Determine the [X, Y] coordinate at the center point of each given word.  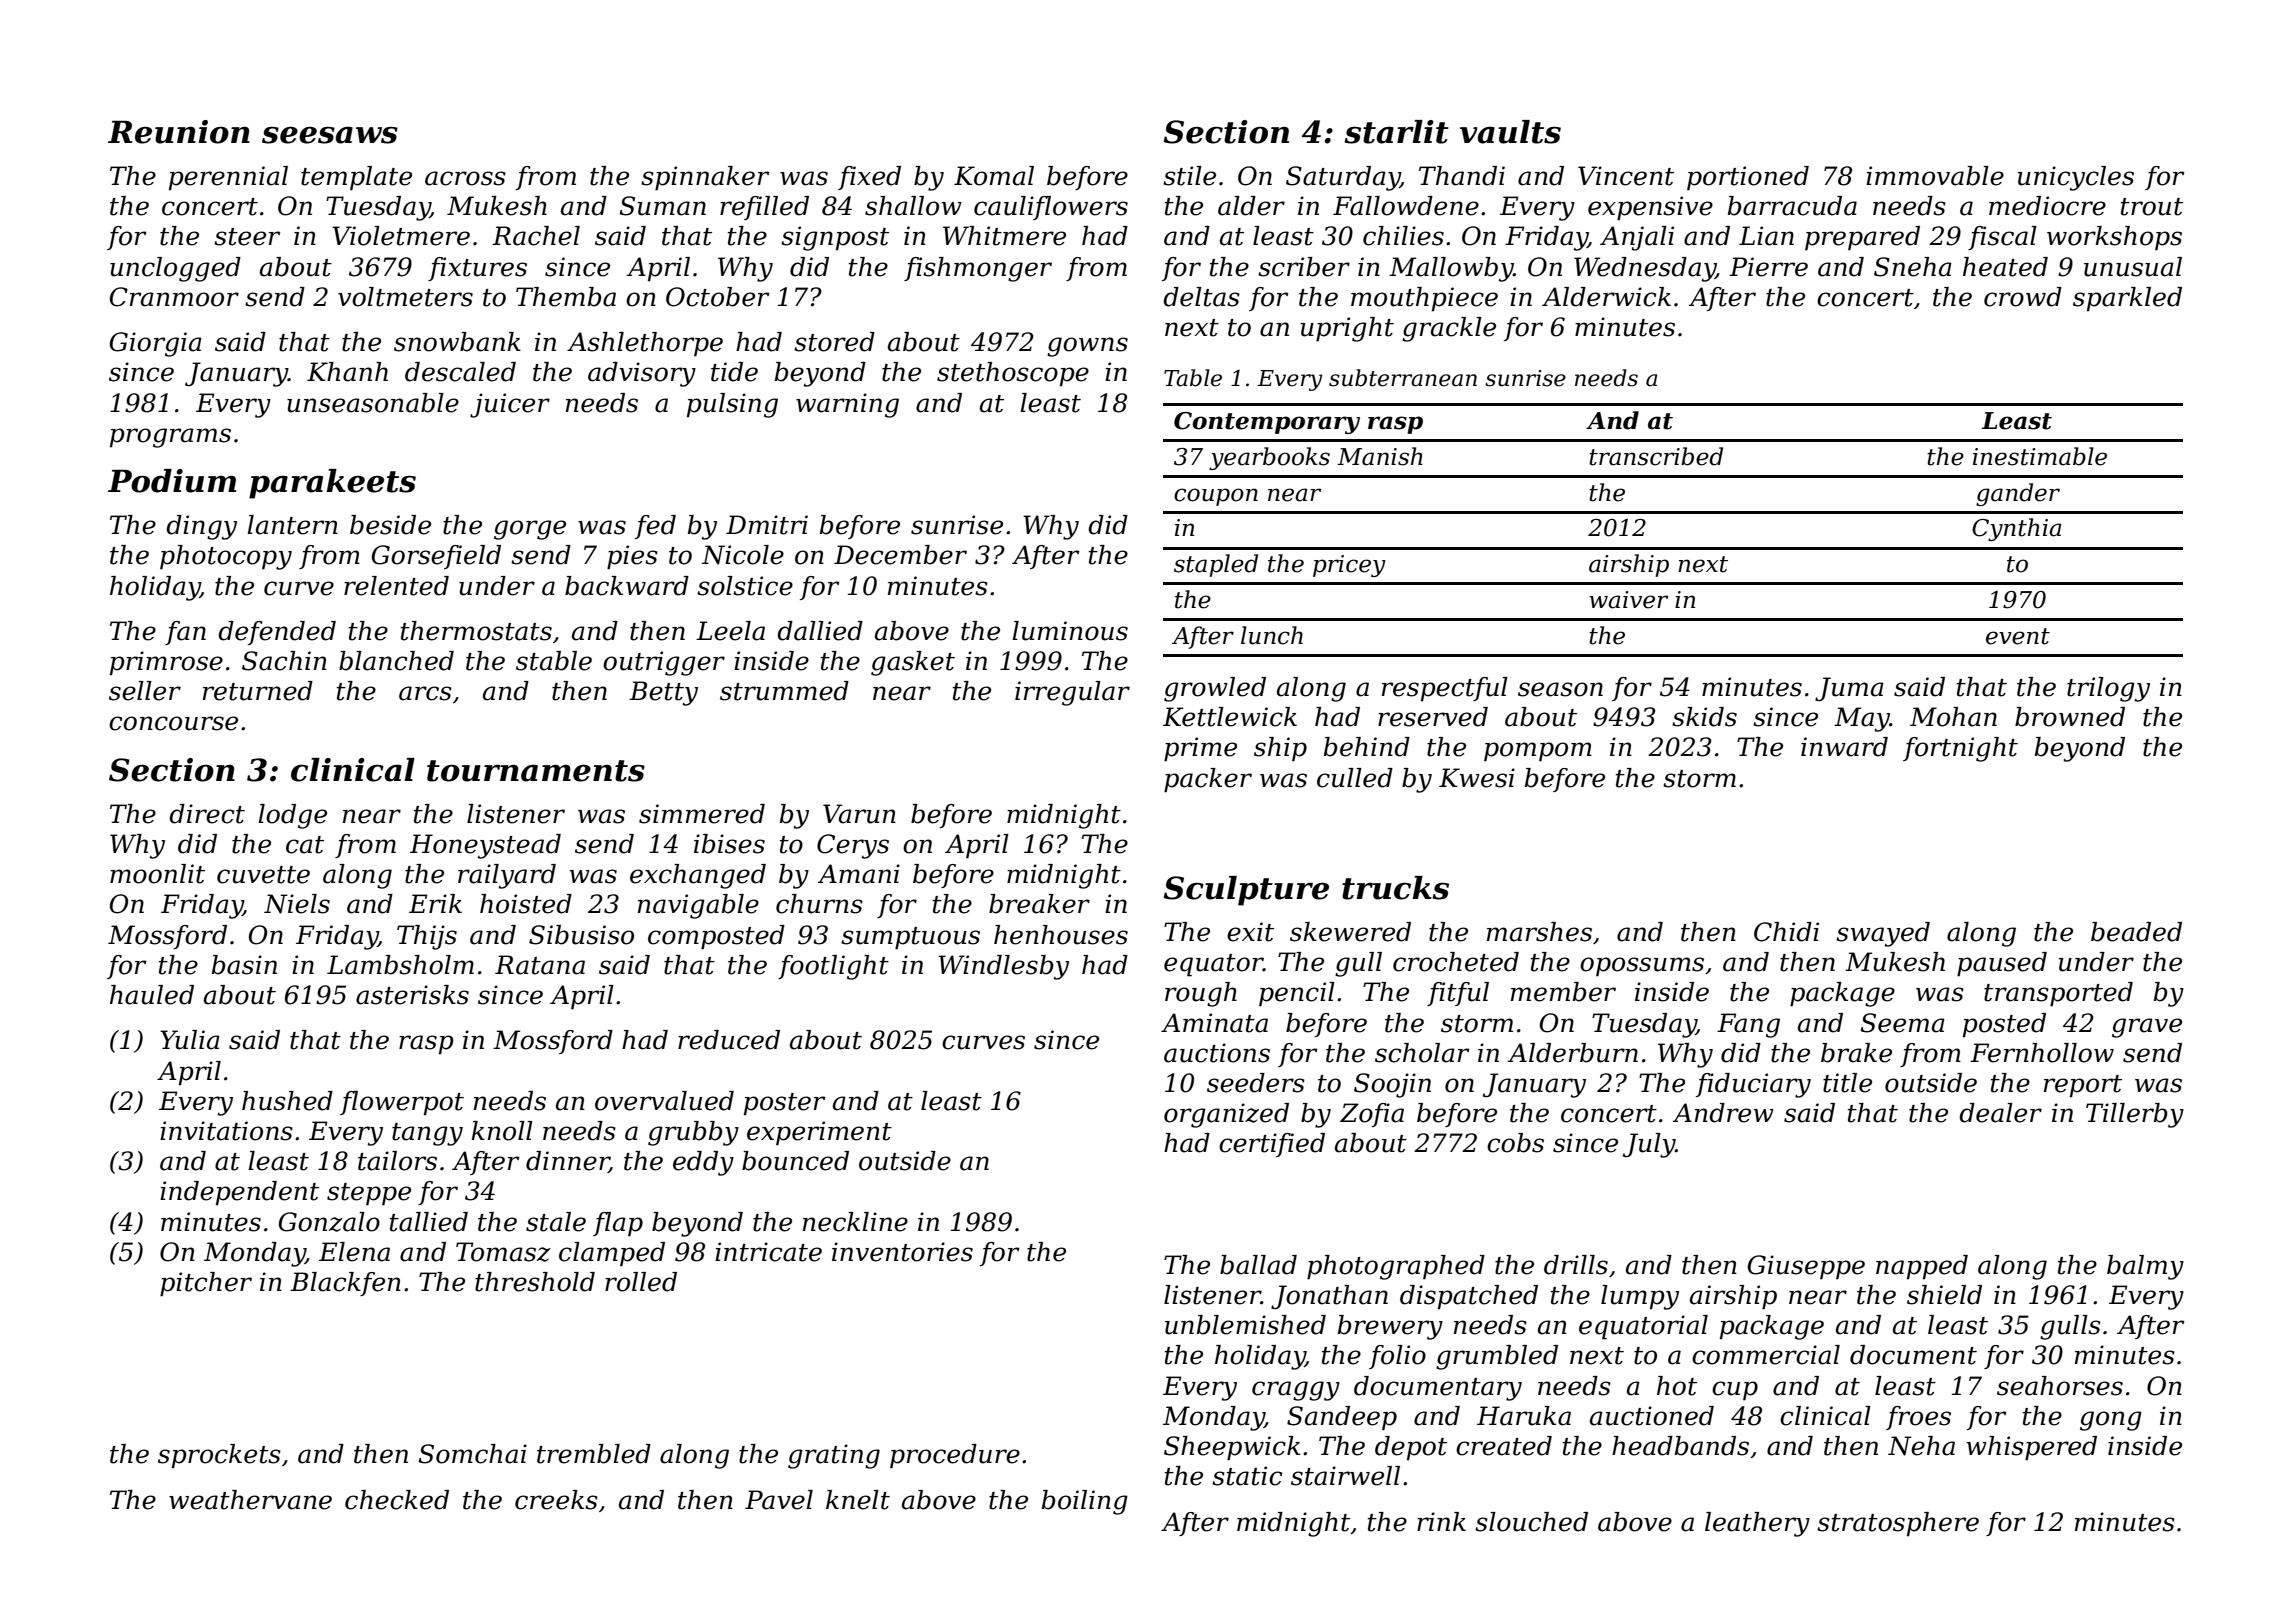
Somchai [472, 1454]
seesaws [330, 135]
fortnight [1960, 749]
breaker [1039, 904]
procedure [955, 1456]
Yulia [190, 1040]
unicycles [2076, 178]
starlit [1397, 132]
